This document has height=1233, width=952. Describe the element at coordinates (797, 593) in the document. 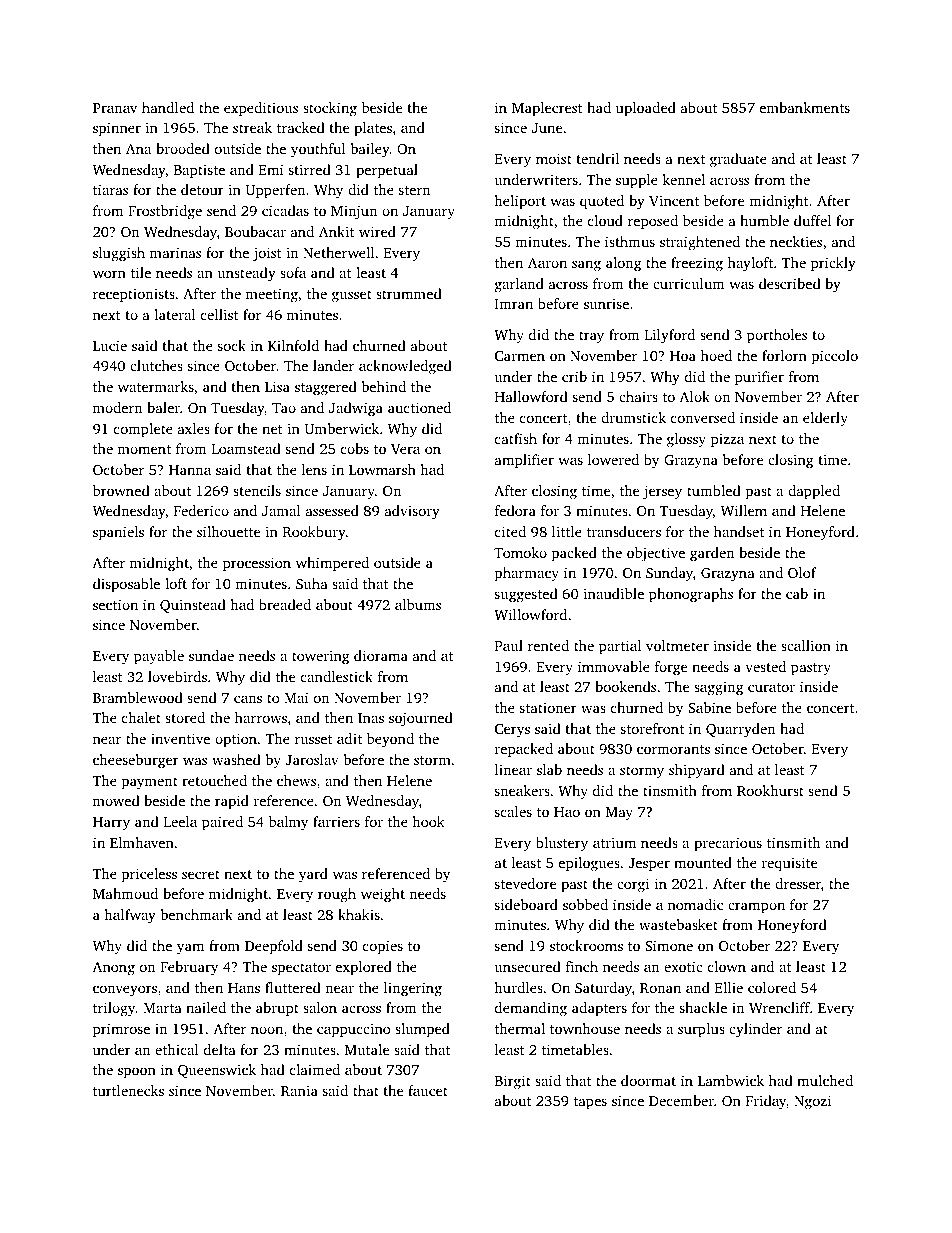

I see `cab` at that location.
